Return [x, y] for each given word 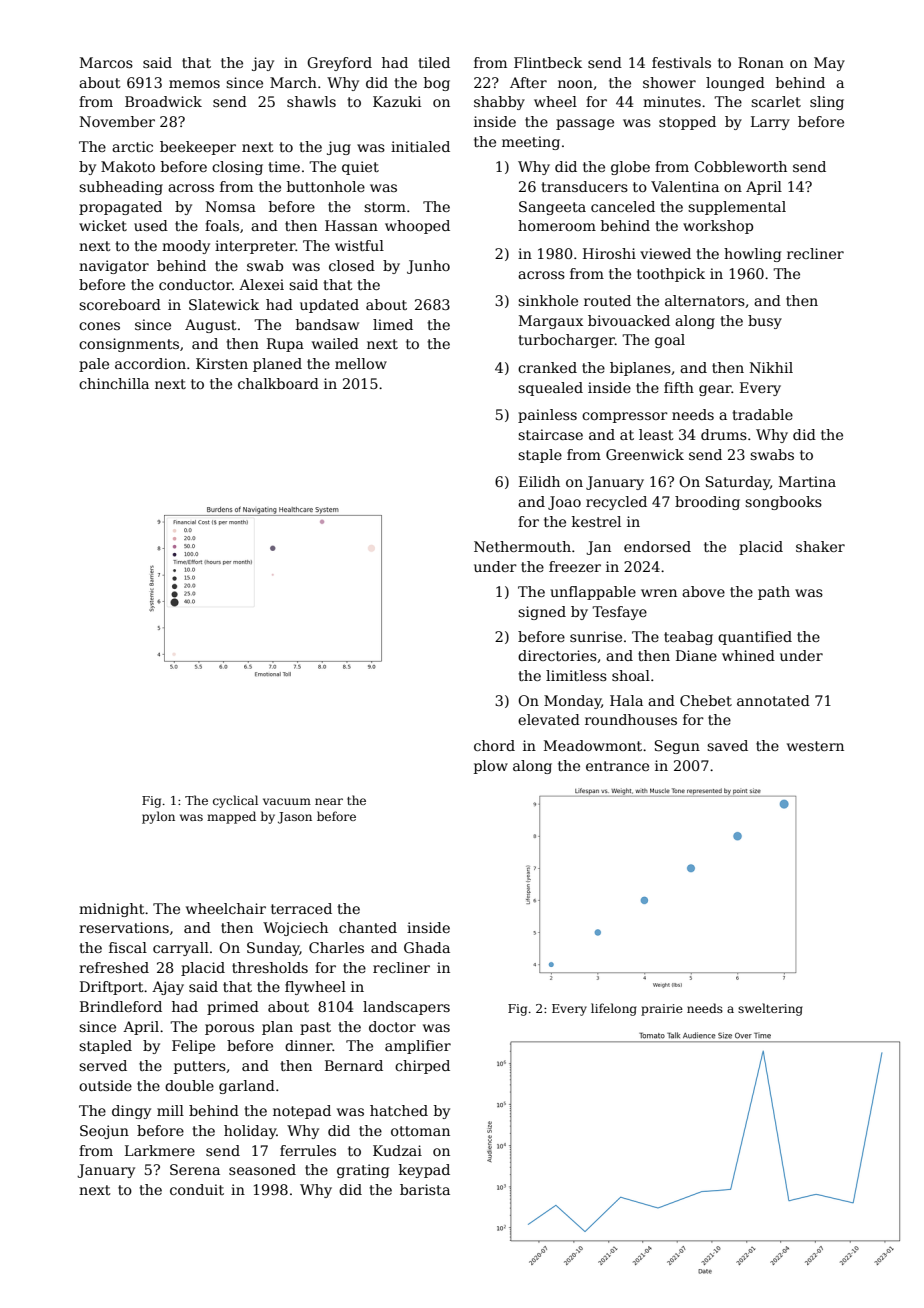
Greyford [339, 64]
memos [194, 84]
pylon [158, 817]
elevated [549, 719]
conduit [197, 1189]
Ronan [761, 62]
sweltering [770, 1009]
